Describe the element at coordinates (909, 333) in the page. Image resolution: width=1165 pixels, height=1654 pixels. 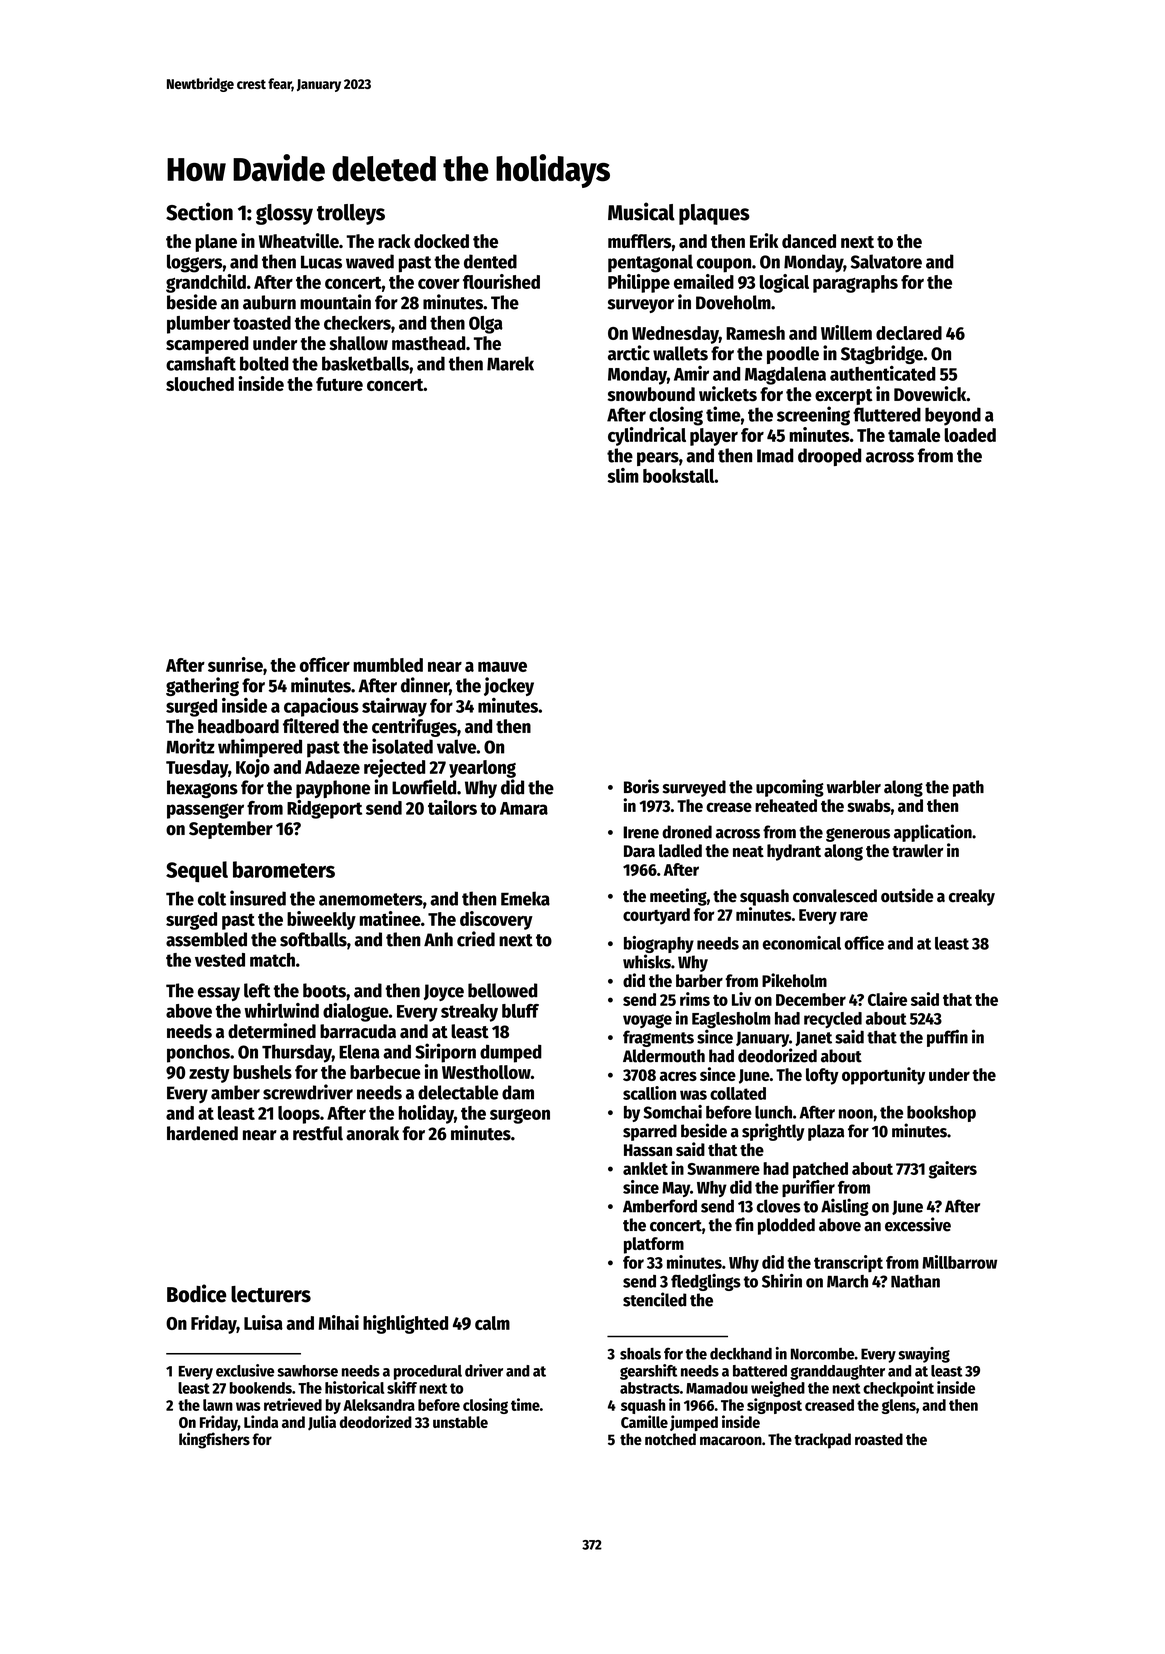
I see `declared` at that location.
